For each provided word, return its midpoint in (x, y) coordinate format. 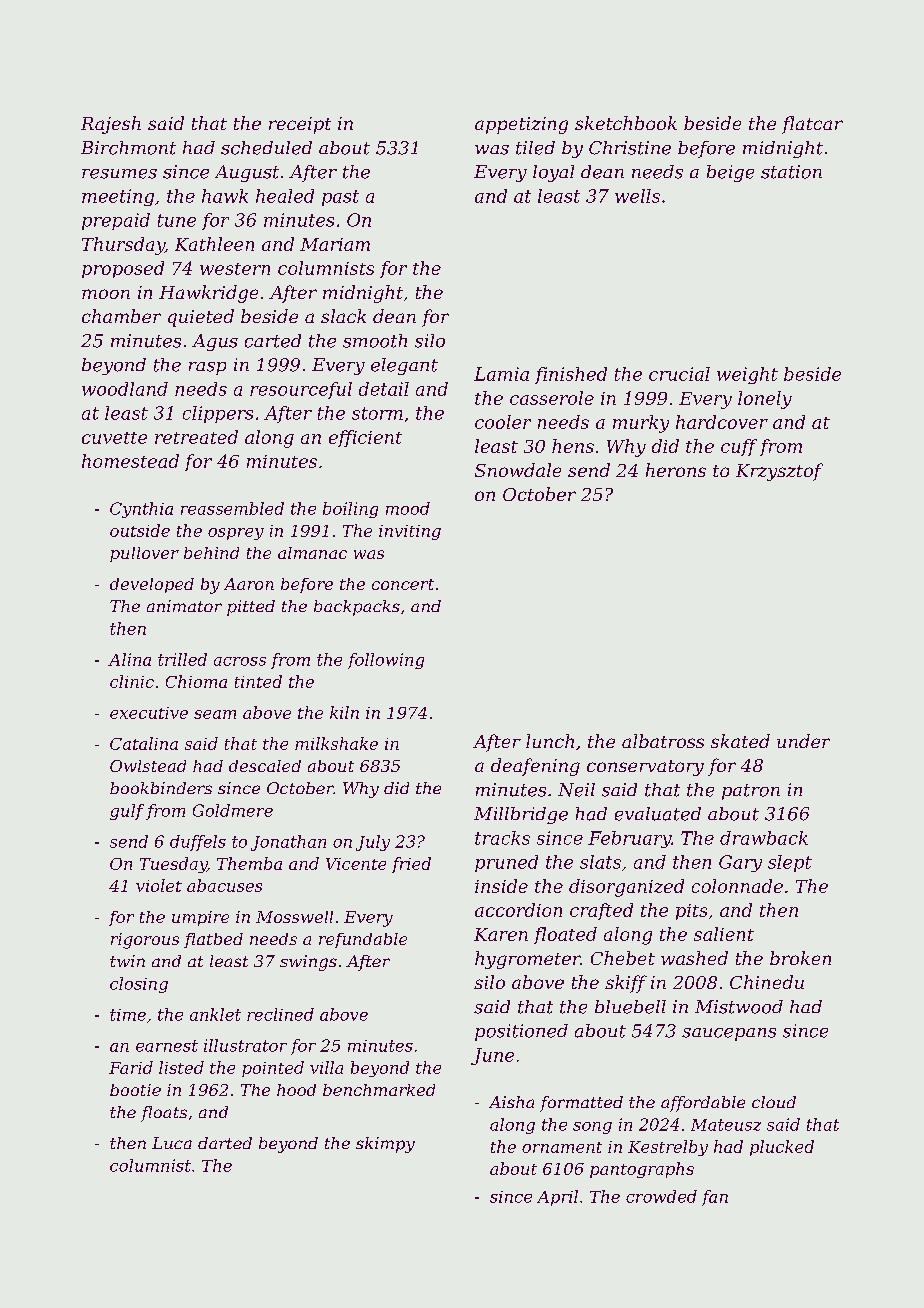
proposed (123, 269)
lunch (550, 741)
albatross (663, 741)
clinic (132, 681)
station (791, 172)
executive (149, 713)
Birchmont (128, 148)
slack (343, 316)
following (386, 661)
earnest (167, 1046)
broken (800, 958)
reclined (280, 1014)
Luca (172, 1143)
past (340, 198)
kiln (344, 712)
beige (730, 173)
